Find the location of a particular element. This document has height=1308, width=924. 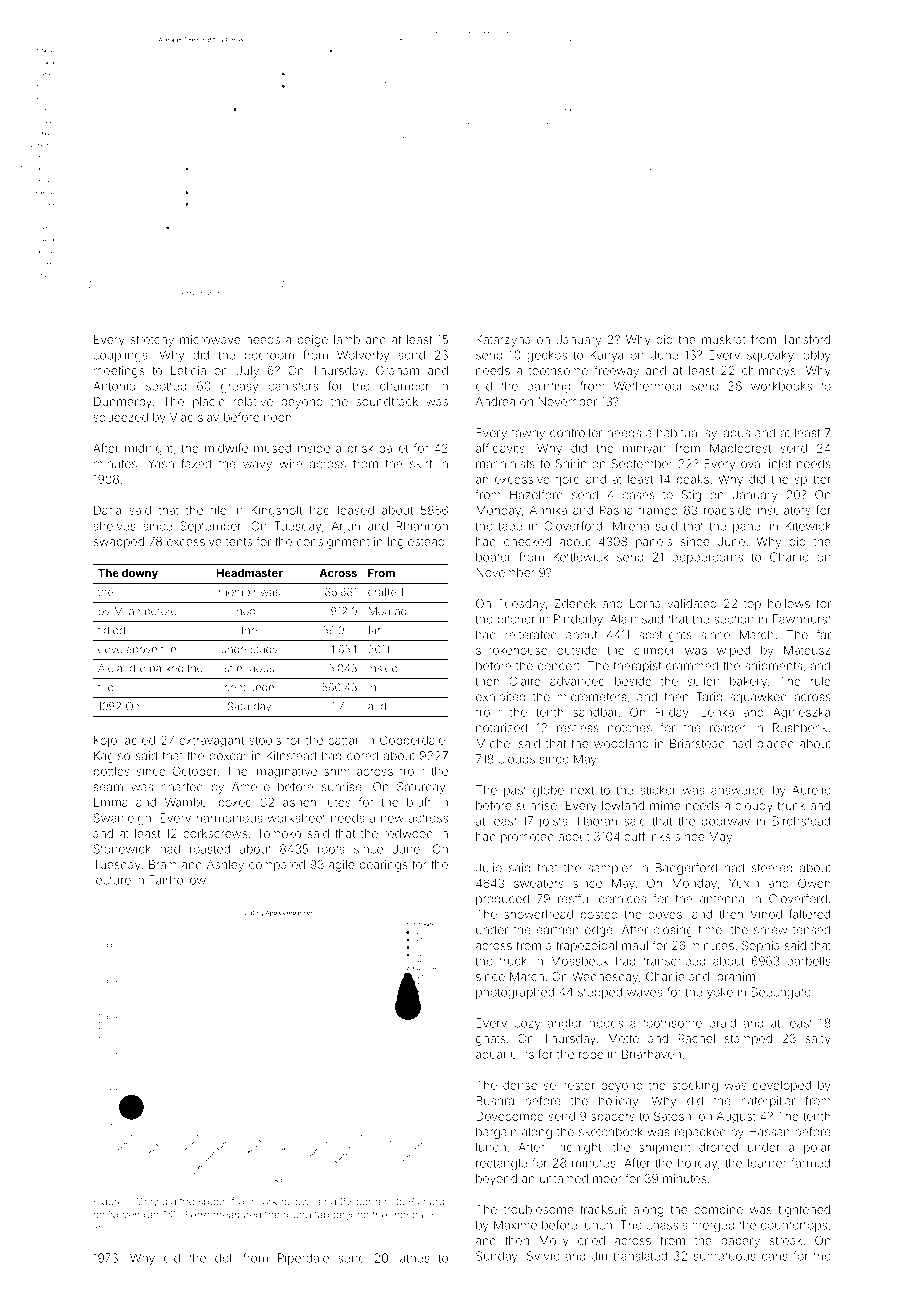

chamber is located at coordinates (404, 386).
